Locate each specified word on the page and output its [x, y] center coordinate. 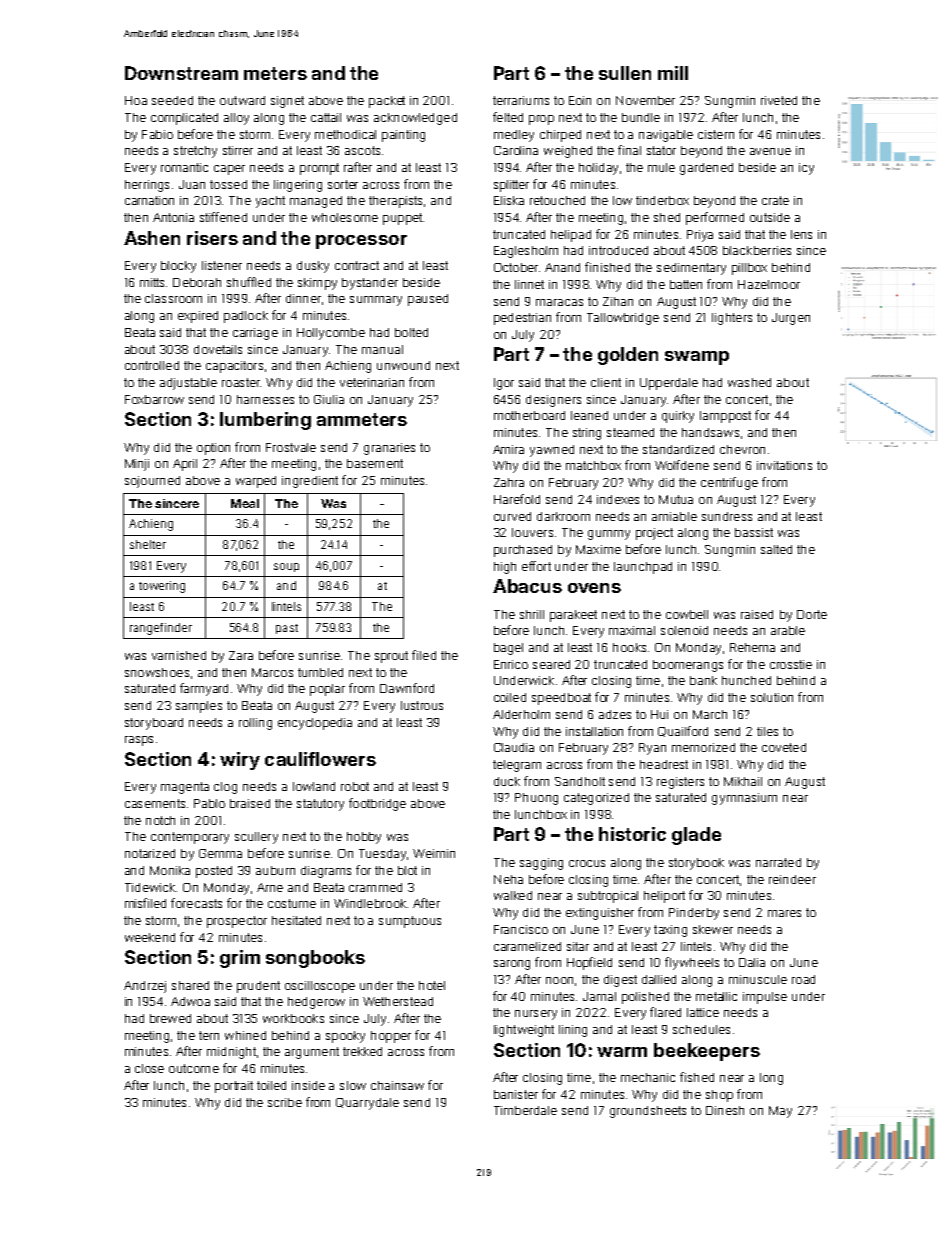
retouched [557, 200]
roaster [241, 382]
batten [686, 284]
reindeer [792, 879]
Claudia [514, 747]
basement [375, 463]
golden [628, 356]
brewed [170, 1018]
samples [199, 707]
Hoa [136, 100]
